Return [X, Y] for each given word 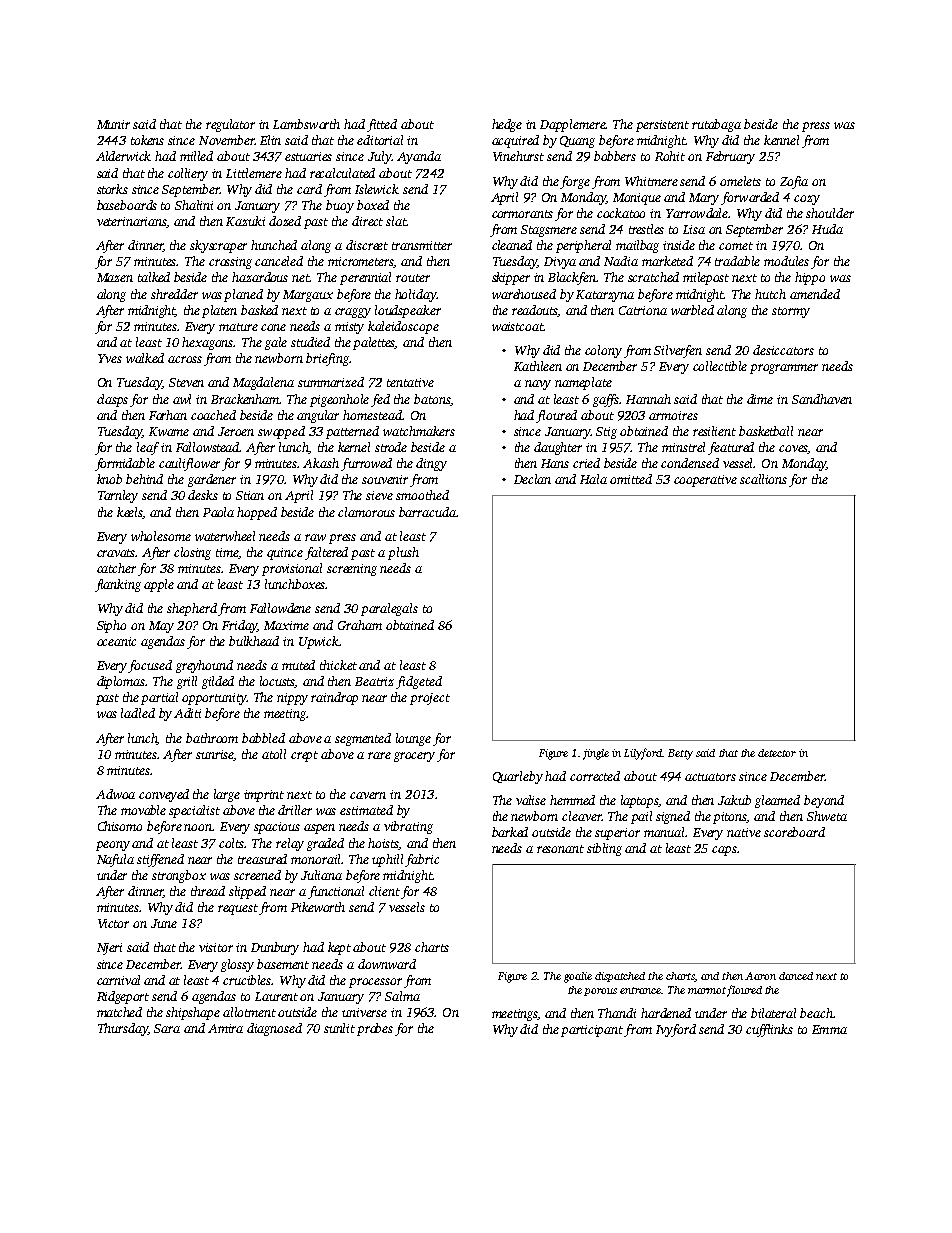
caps [724, 851]
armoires [673, 415]
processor [375, 983]
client [384, 891]
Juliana [321, 875]
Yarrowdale [697, 213]
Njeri [109, 949]
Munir [113, 124]
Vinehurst [518, 156]
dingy [431, 464]
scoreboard [794, 832]
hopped [257, 513]
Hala [593, 479]
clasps [112, 400]
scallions [763, 479]
